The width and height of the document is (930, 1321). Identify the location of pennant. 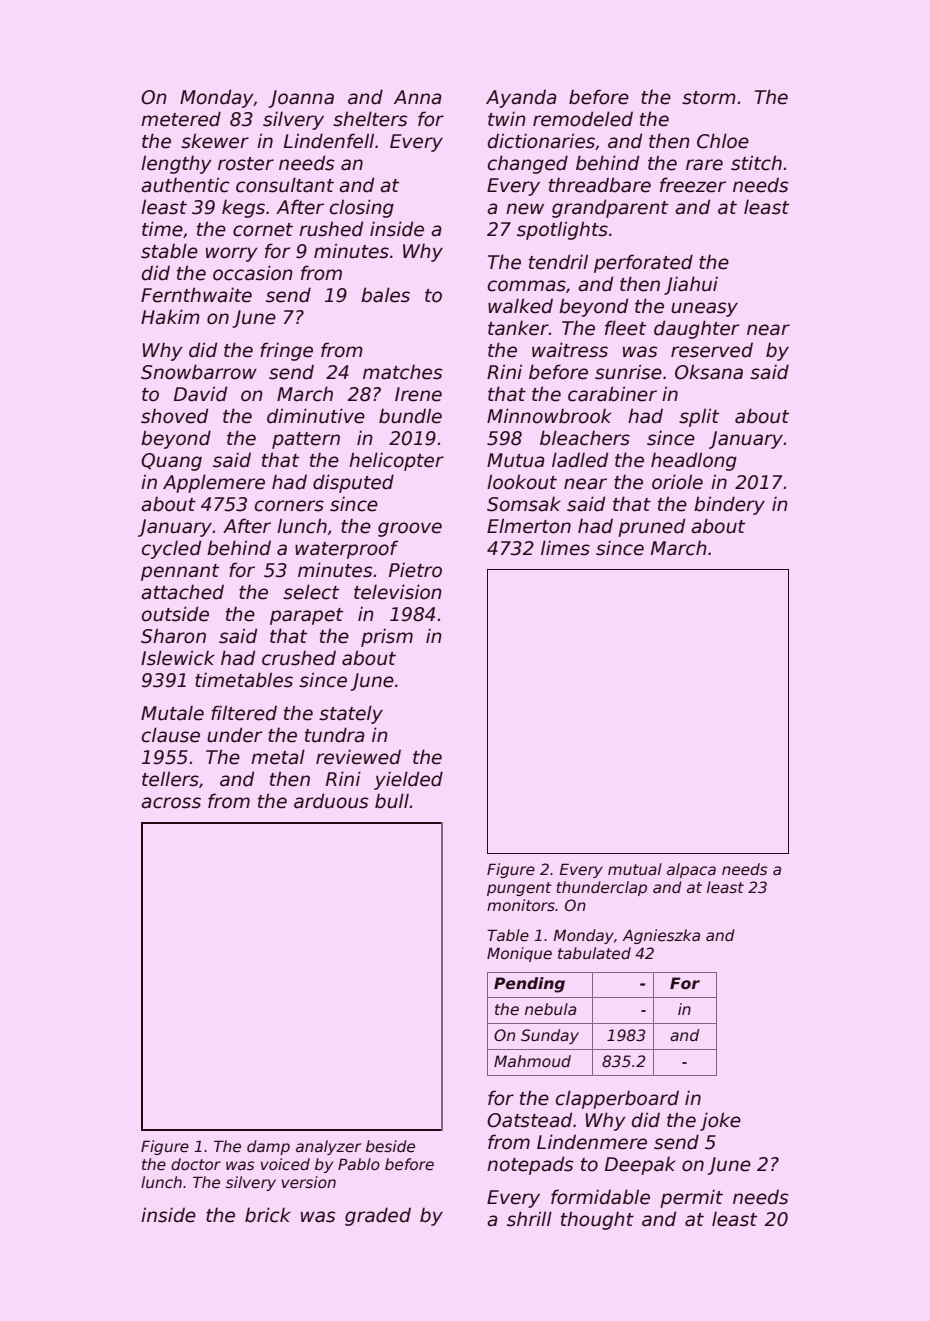
(180, 572).
